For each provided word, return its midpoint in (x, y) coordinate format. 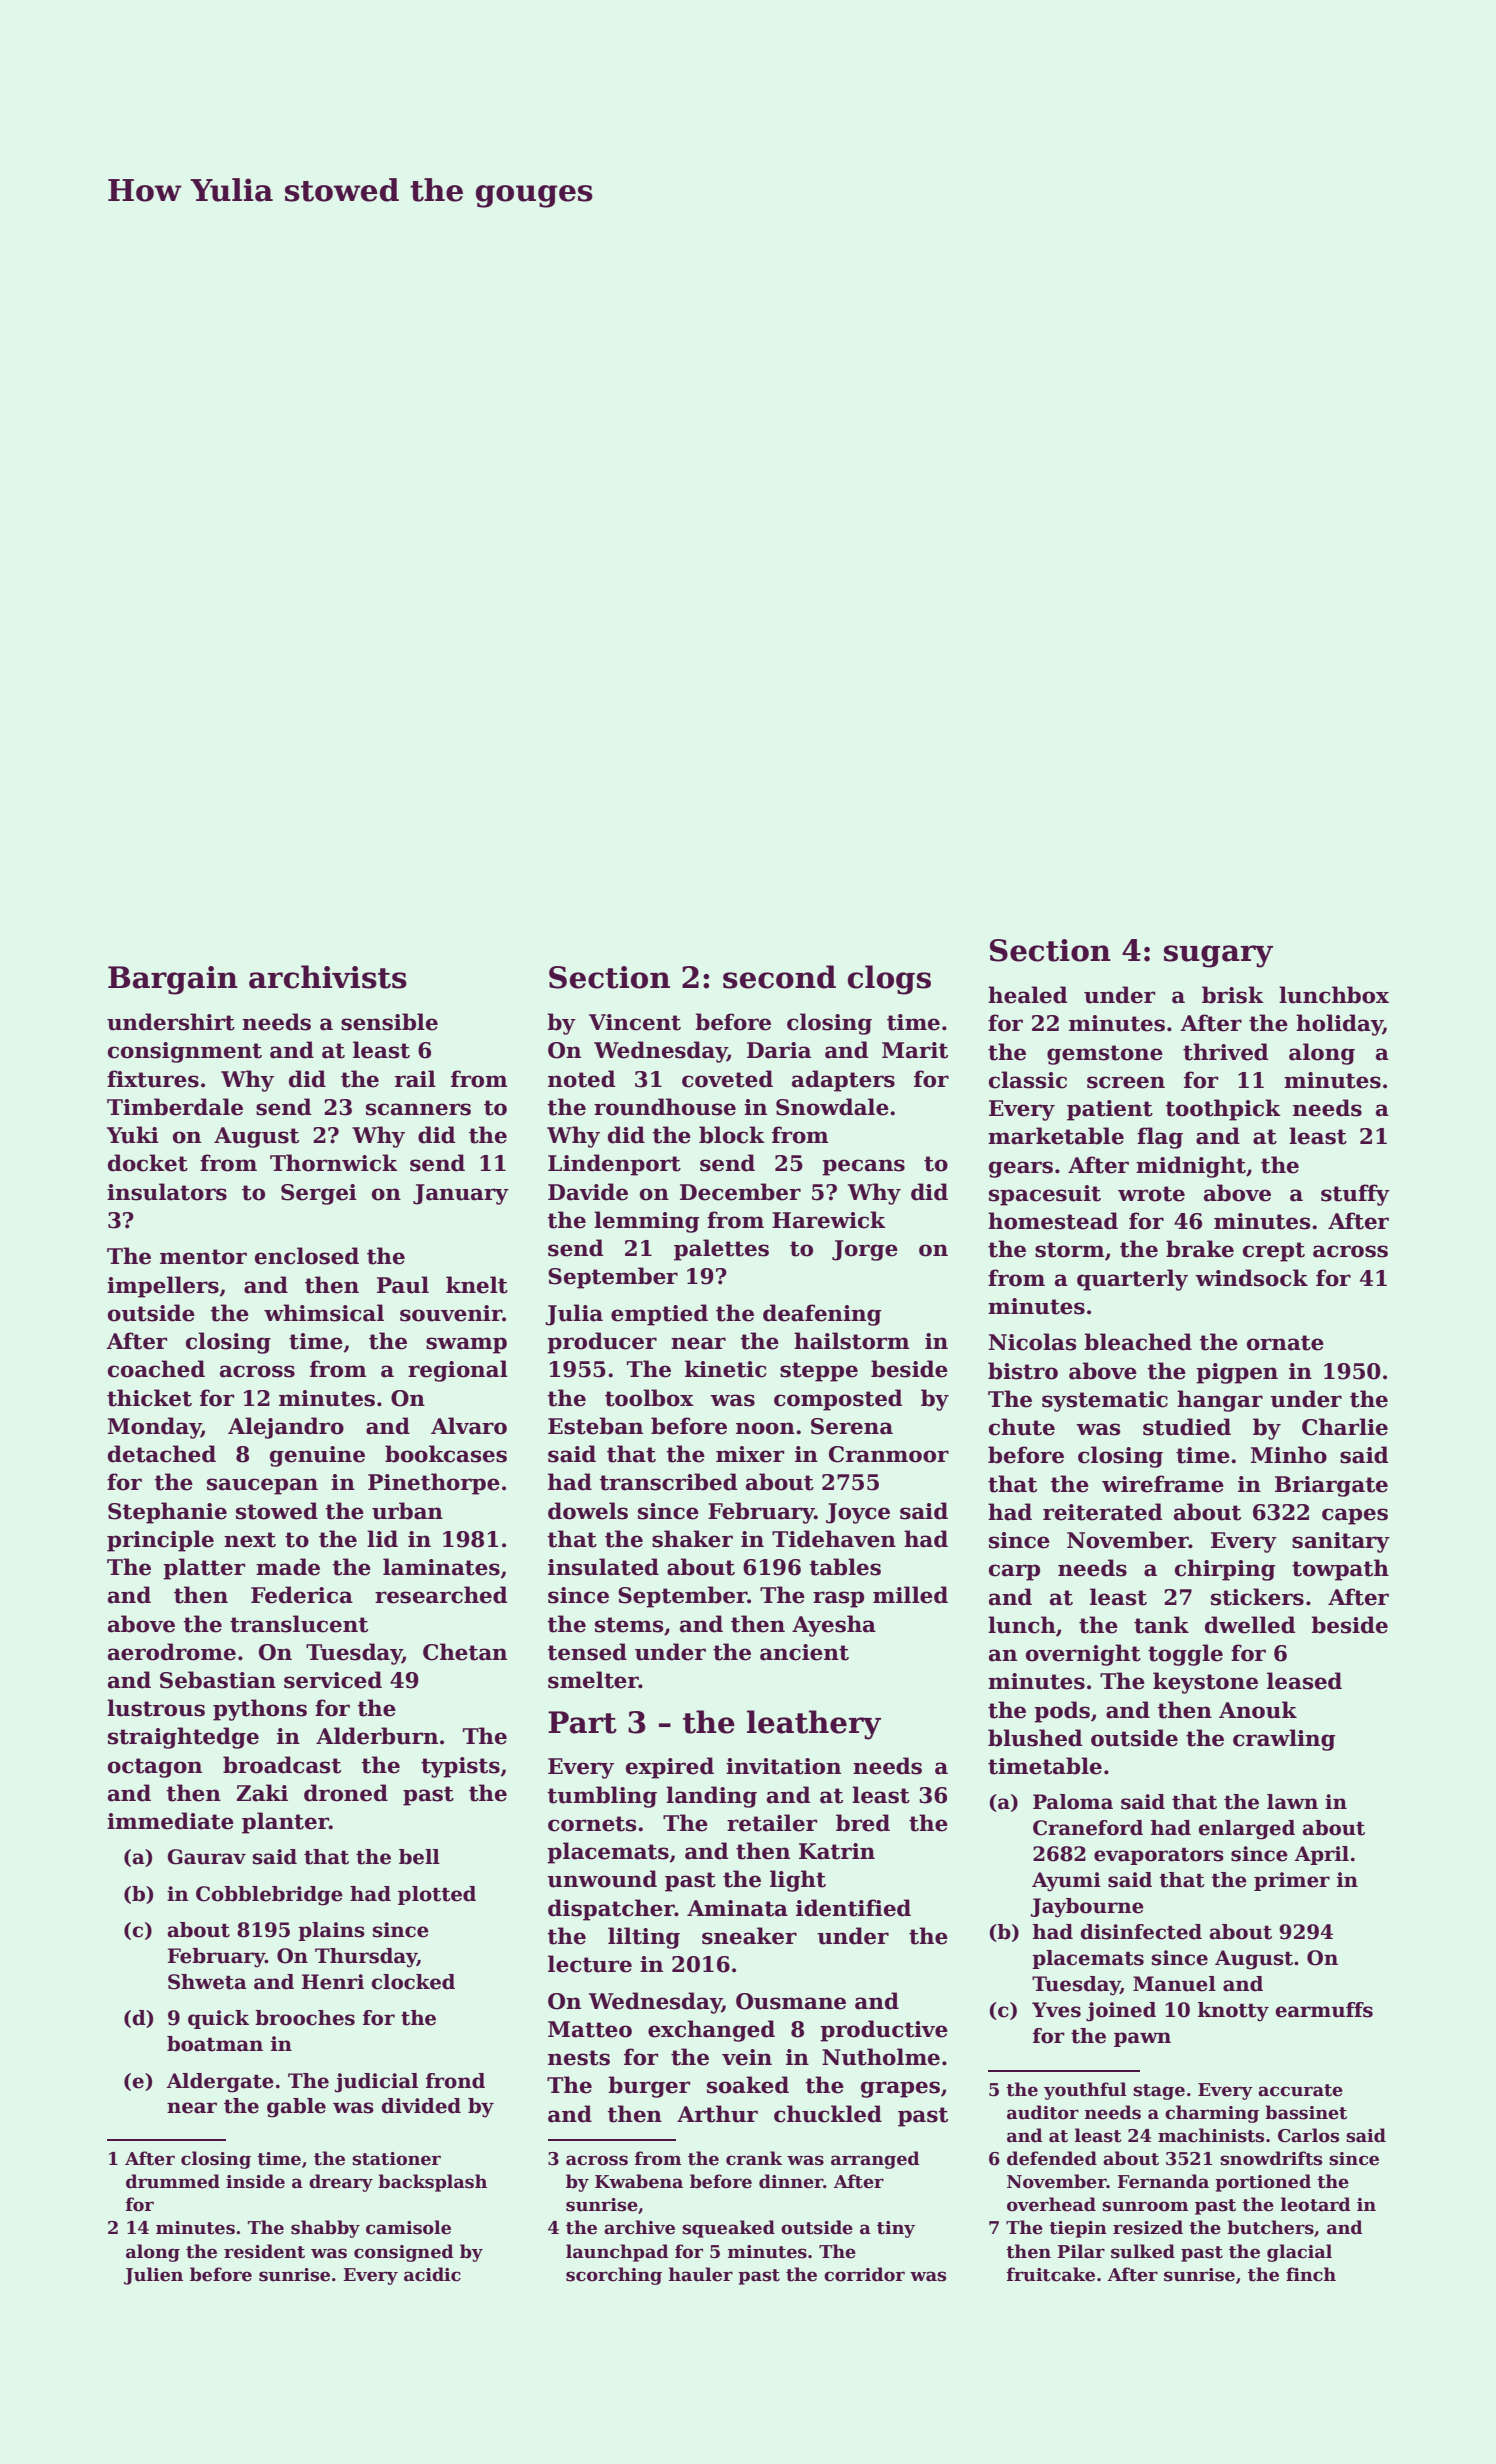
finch (1311, 2274)
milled (910, 1595)
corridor (864, 2274)
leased (1304, 1681)
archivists (328, 977)
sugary (1218, 956)
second (779, 977)
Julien (153, 2276)
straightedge (183, 1738)
